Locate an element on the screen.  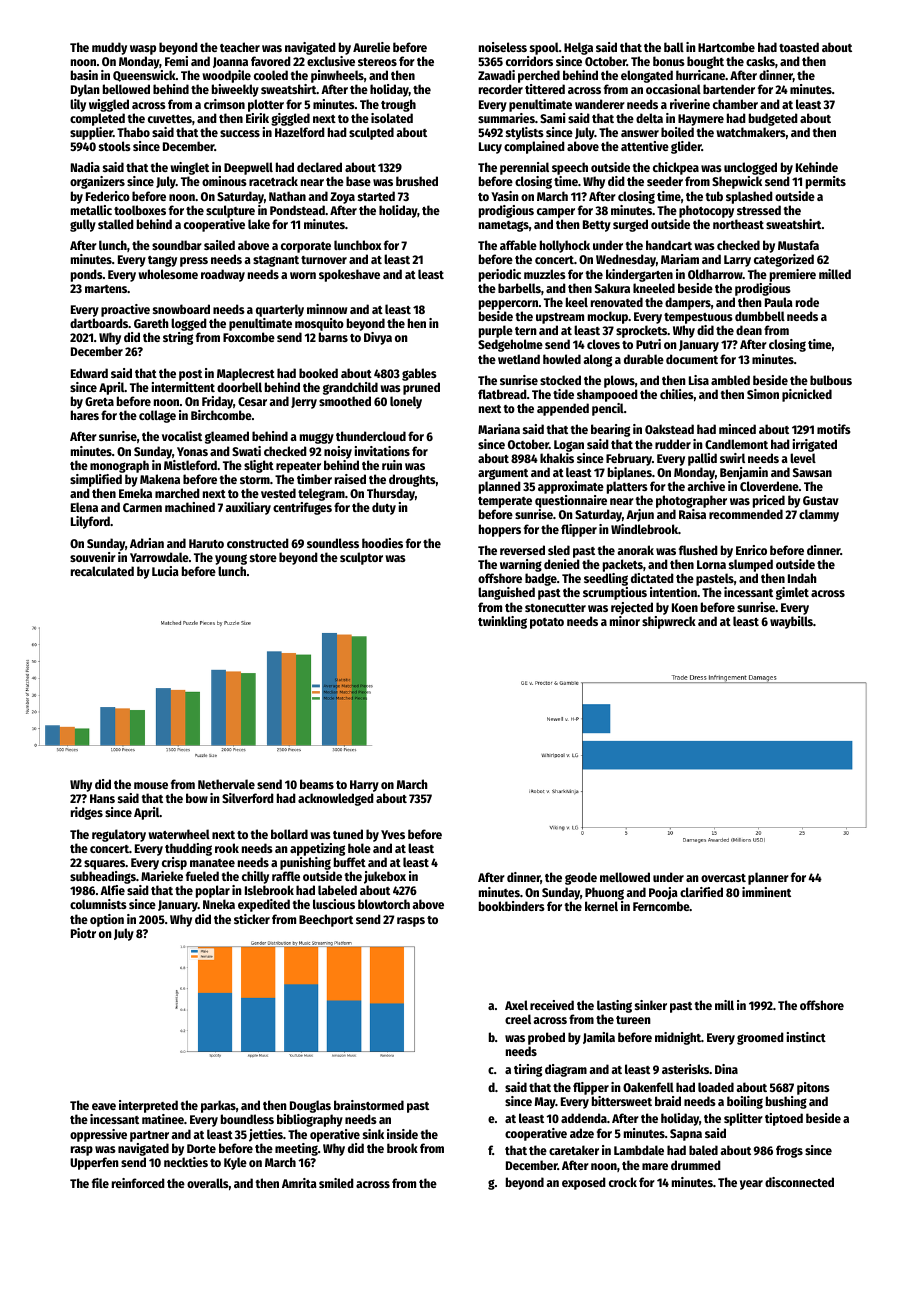
success is located at coordinates (240, 133).
